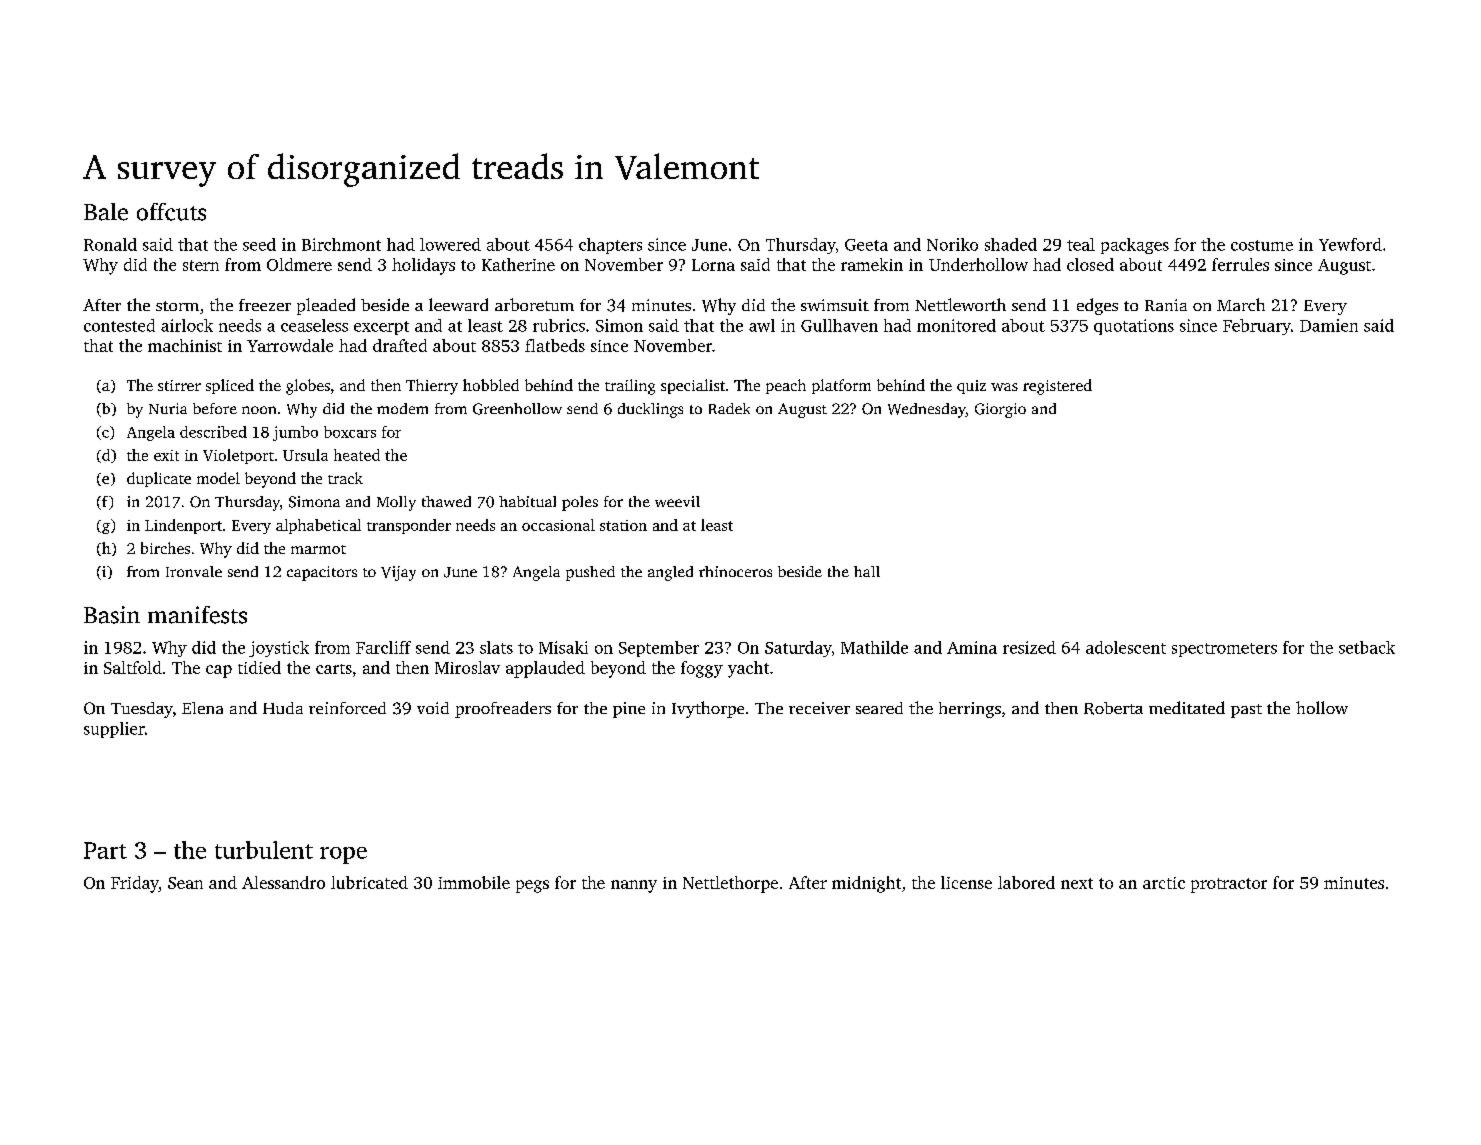 Image resolution: width=1481 pixels, height=1145 pixels. Describe the element at coordinates (1350, 244) in the document. I see `Yewford` at that location.
